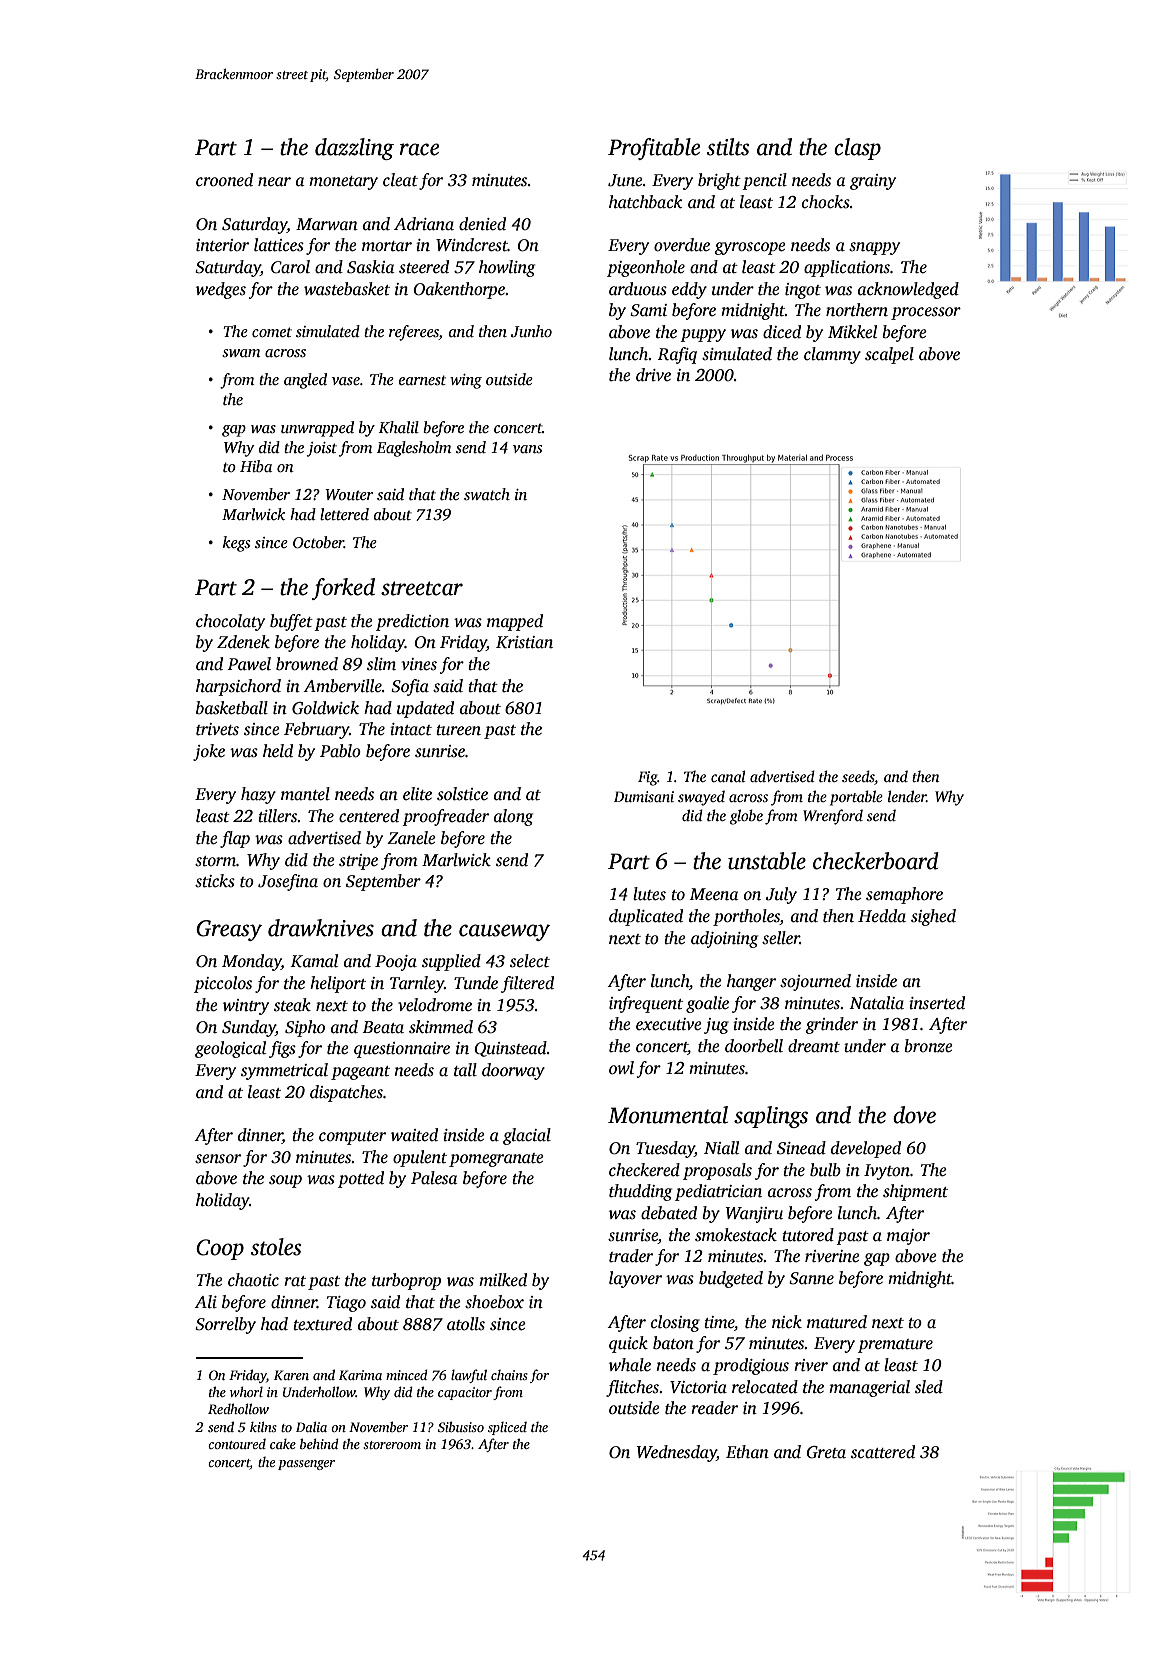  Describe the element at coordinates (314, 961) in the page. I see `Kamal` at that location.
